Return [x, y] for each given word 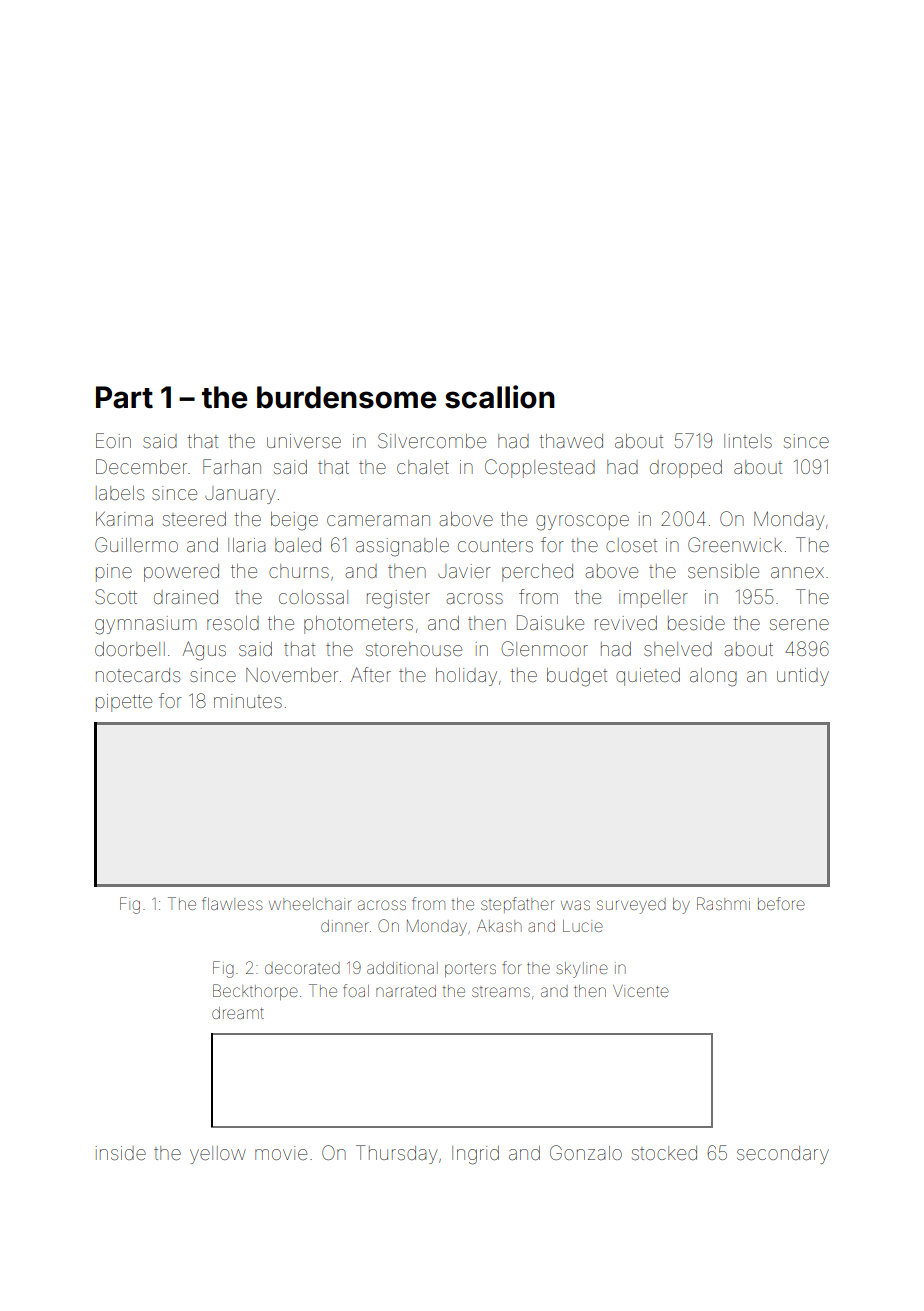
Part [124, 397]
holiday [466, 677]
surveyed [631, 907]
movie [281, 1153]
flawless [232, 903]
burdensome [346, 397]
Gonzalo [586, 1152]
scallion [500, 397]
